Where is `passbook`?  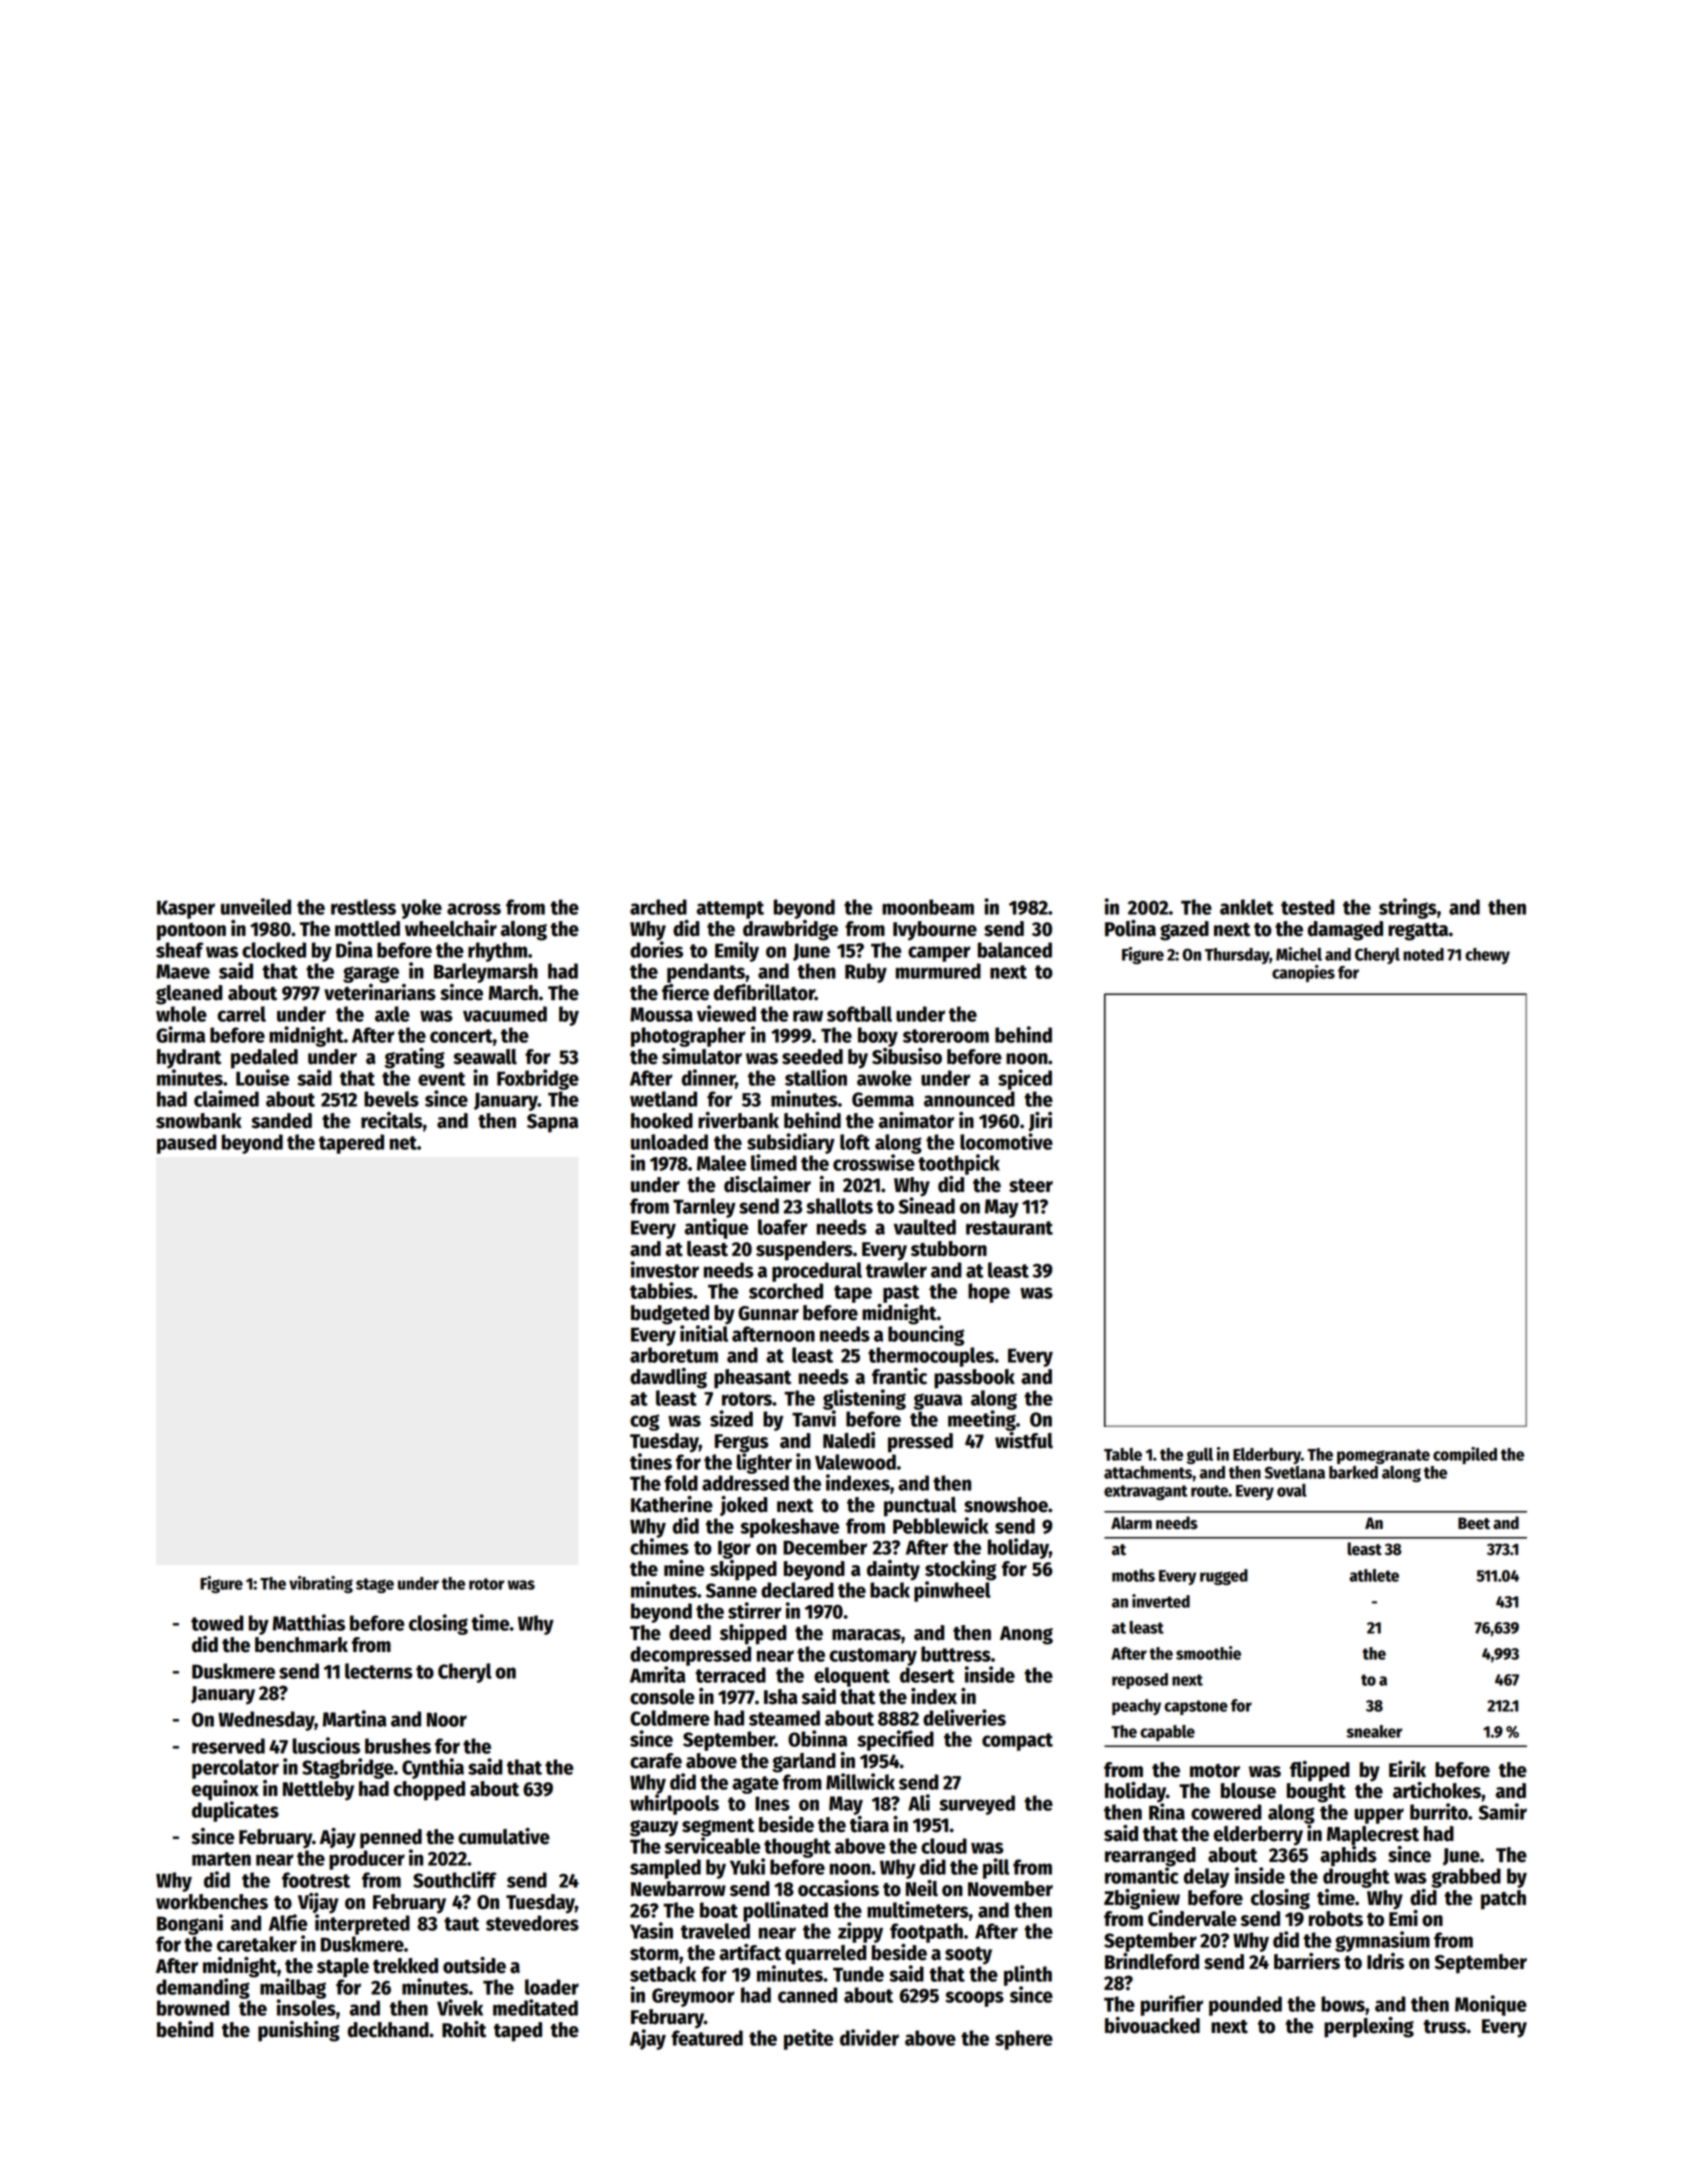 passbook is located at coordinates (974, 1379).
